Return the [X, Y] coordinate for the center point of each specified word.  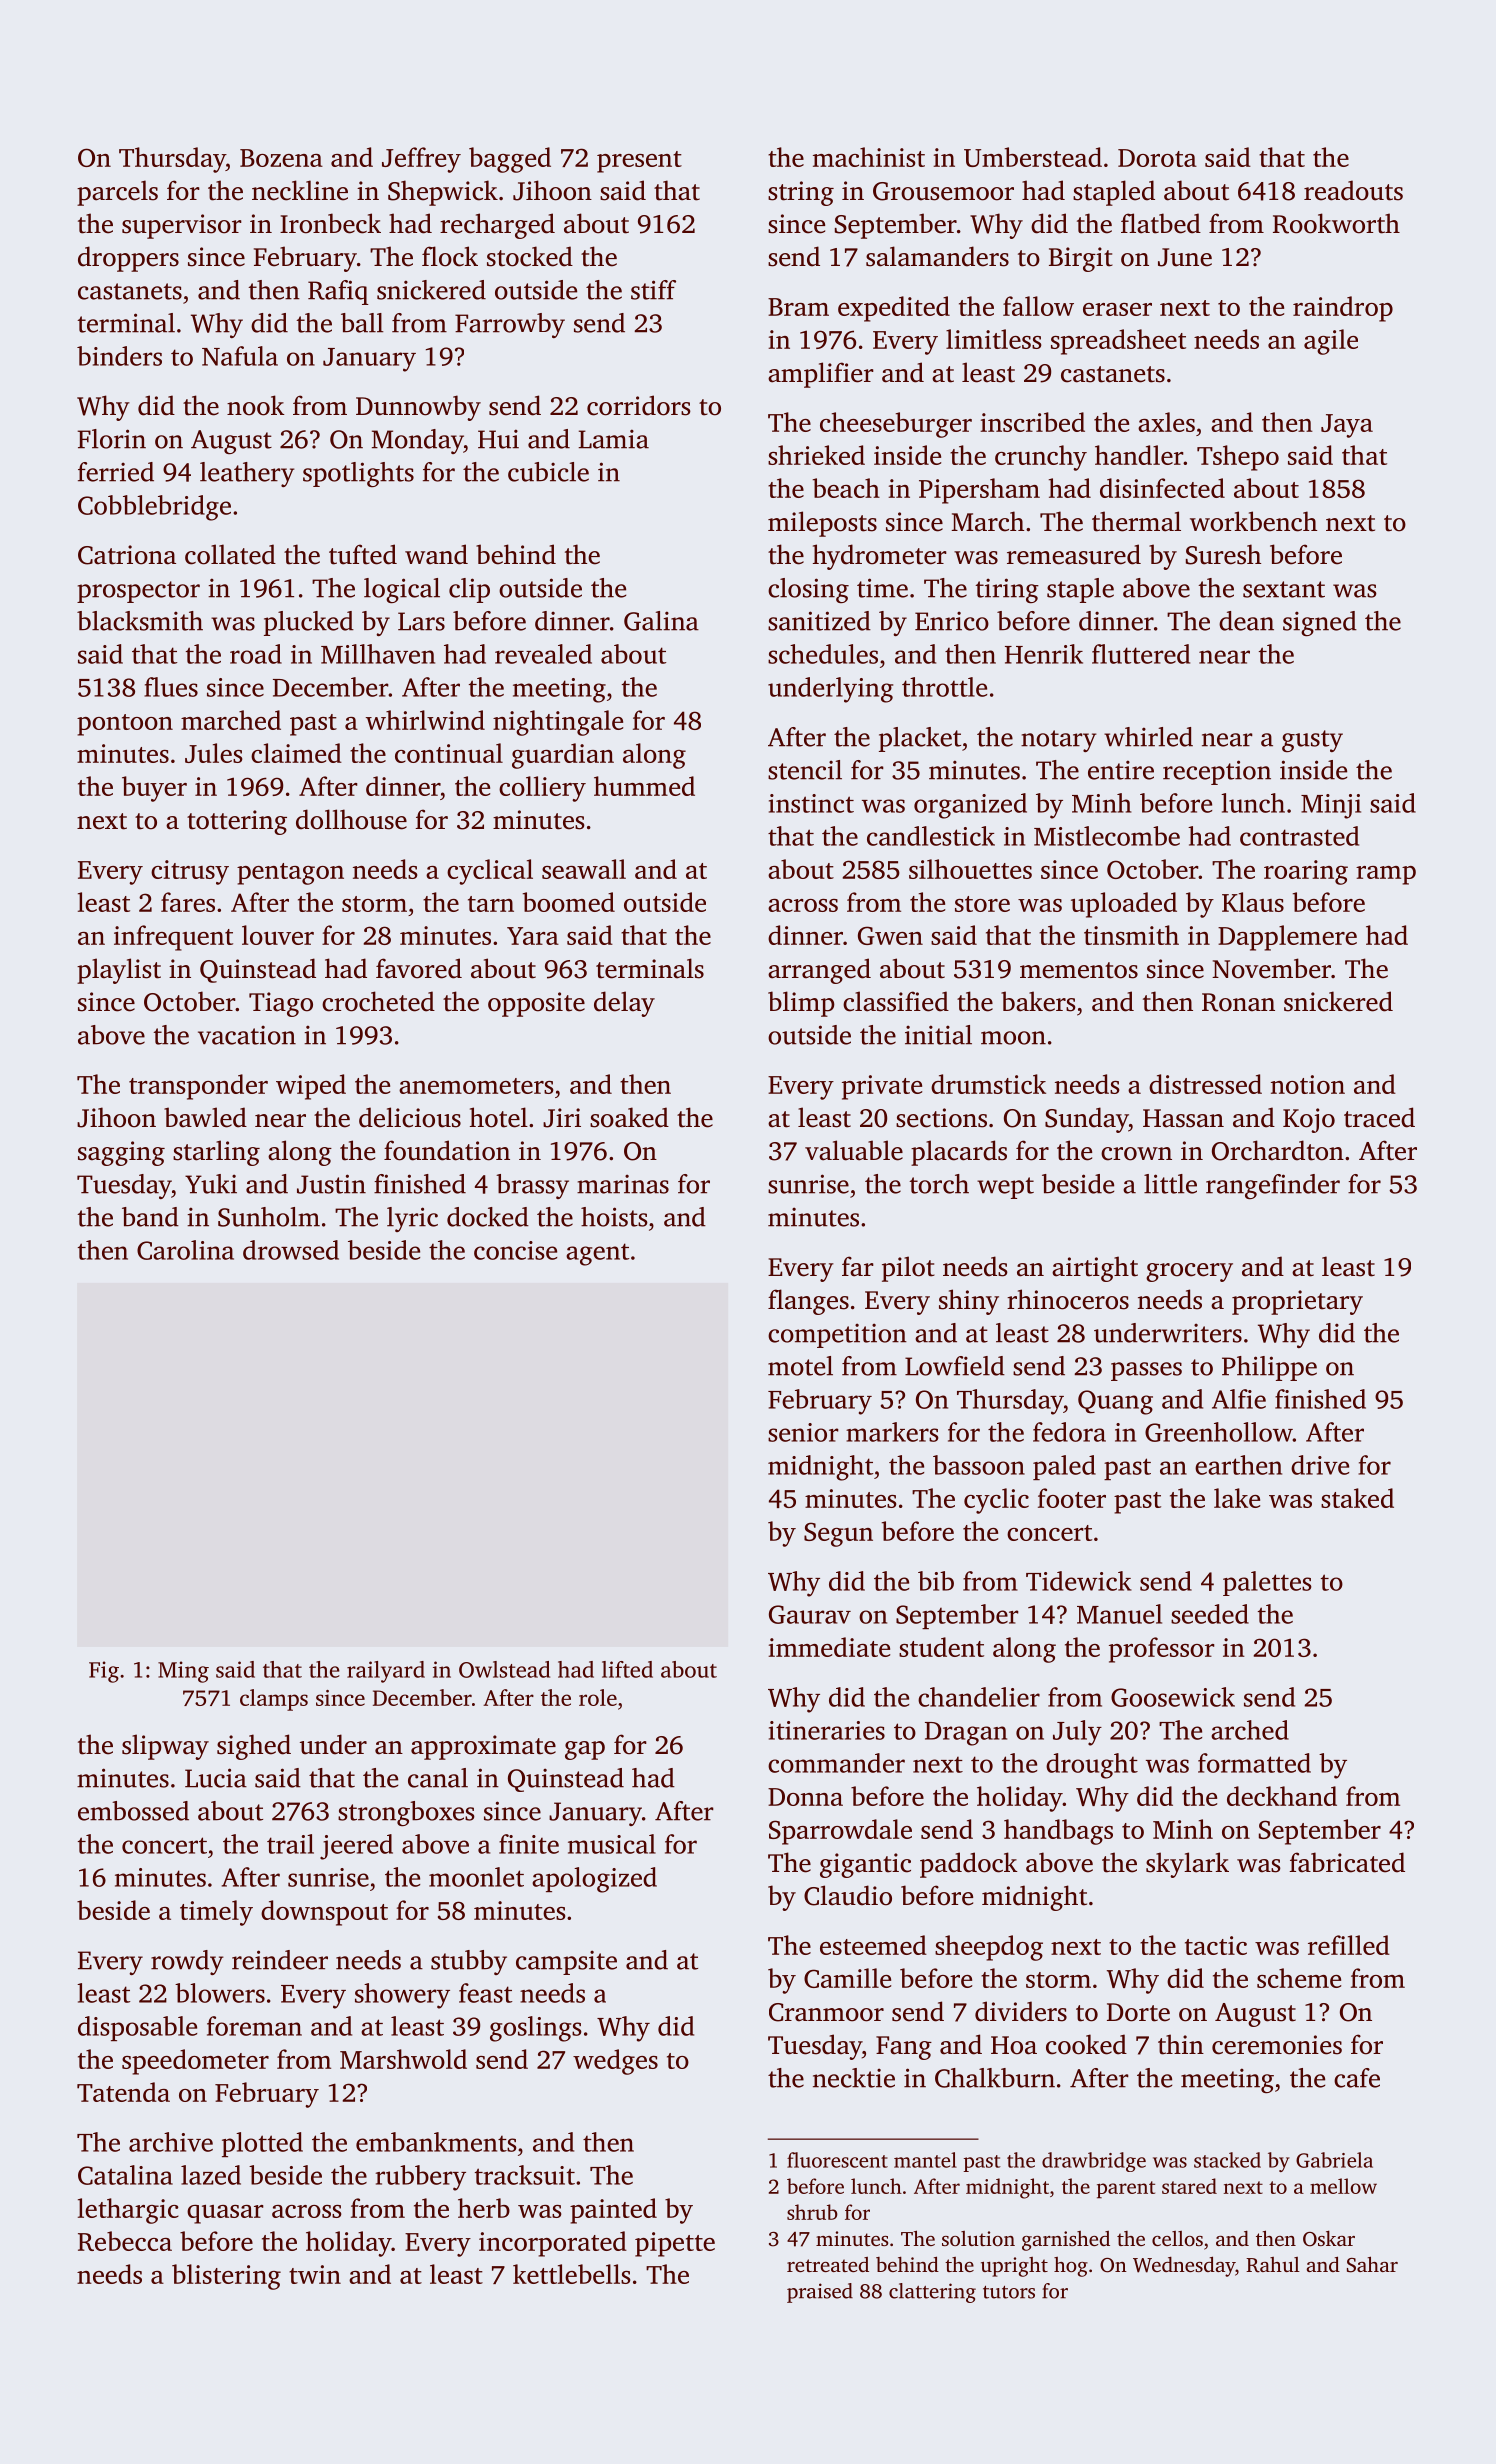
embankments [436, 2142]
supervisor [182, 226]
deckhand [1282, 1796]
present [639, 162]
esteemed [873, 1945]
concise [515, 1250]
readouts [1353, 190]
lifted [627, 1669]
